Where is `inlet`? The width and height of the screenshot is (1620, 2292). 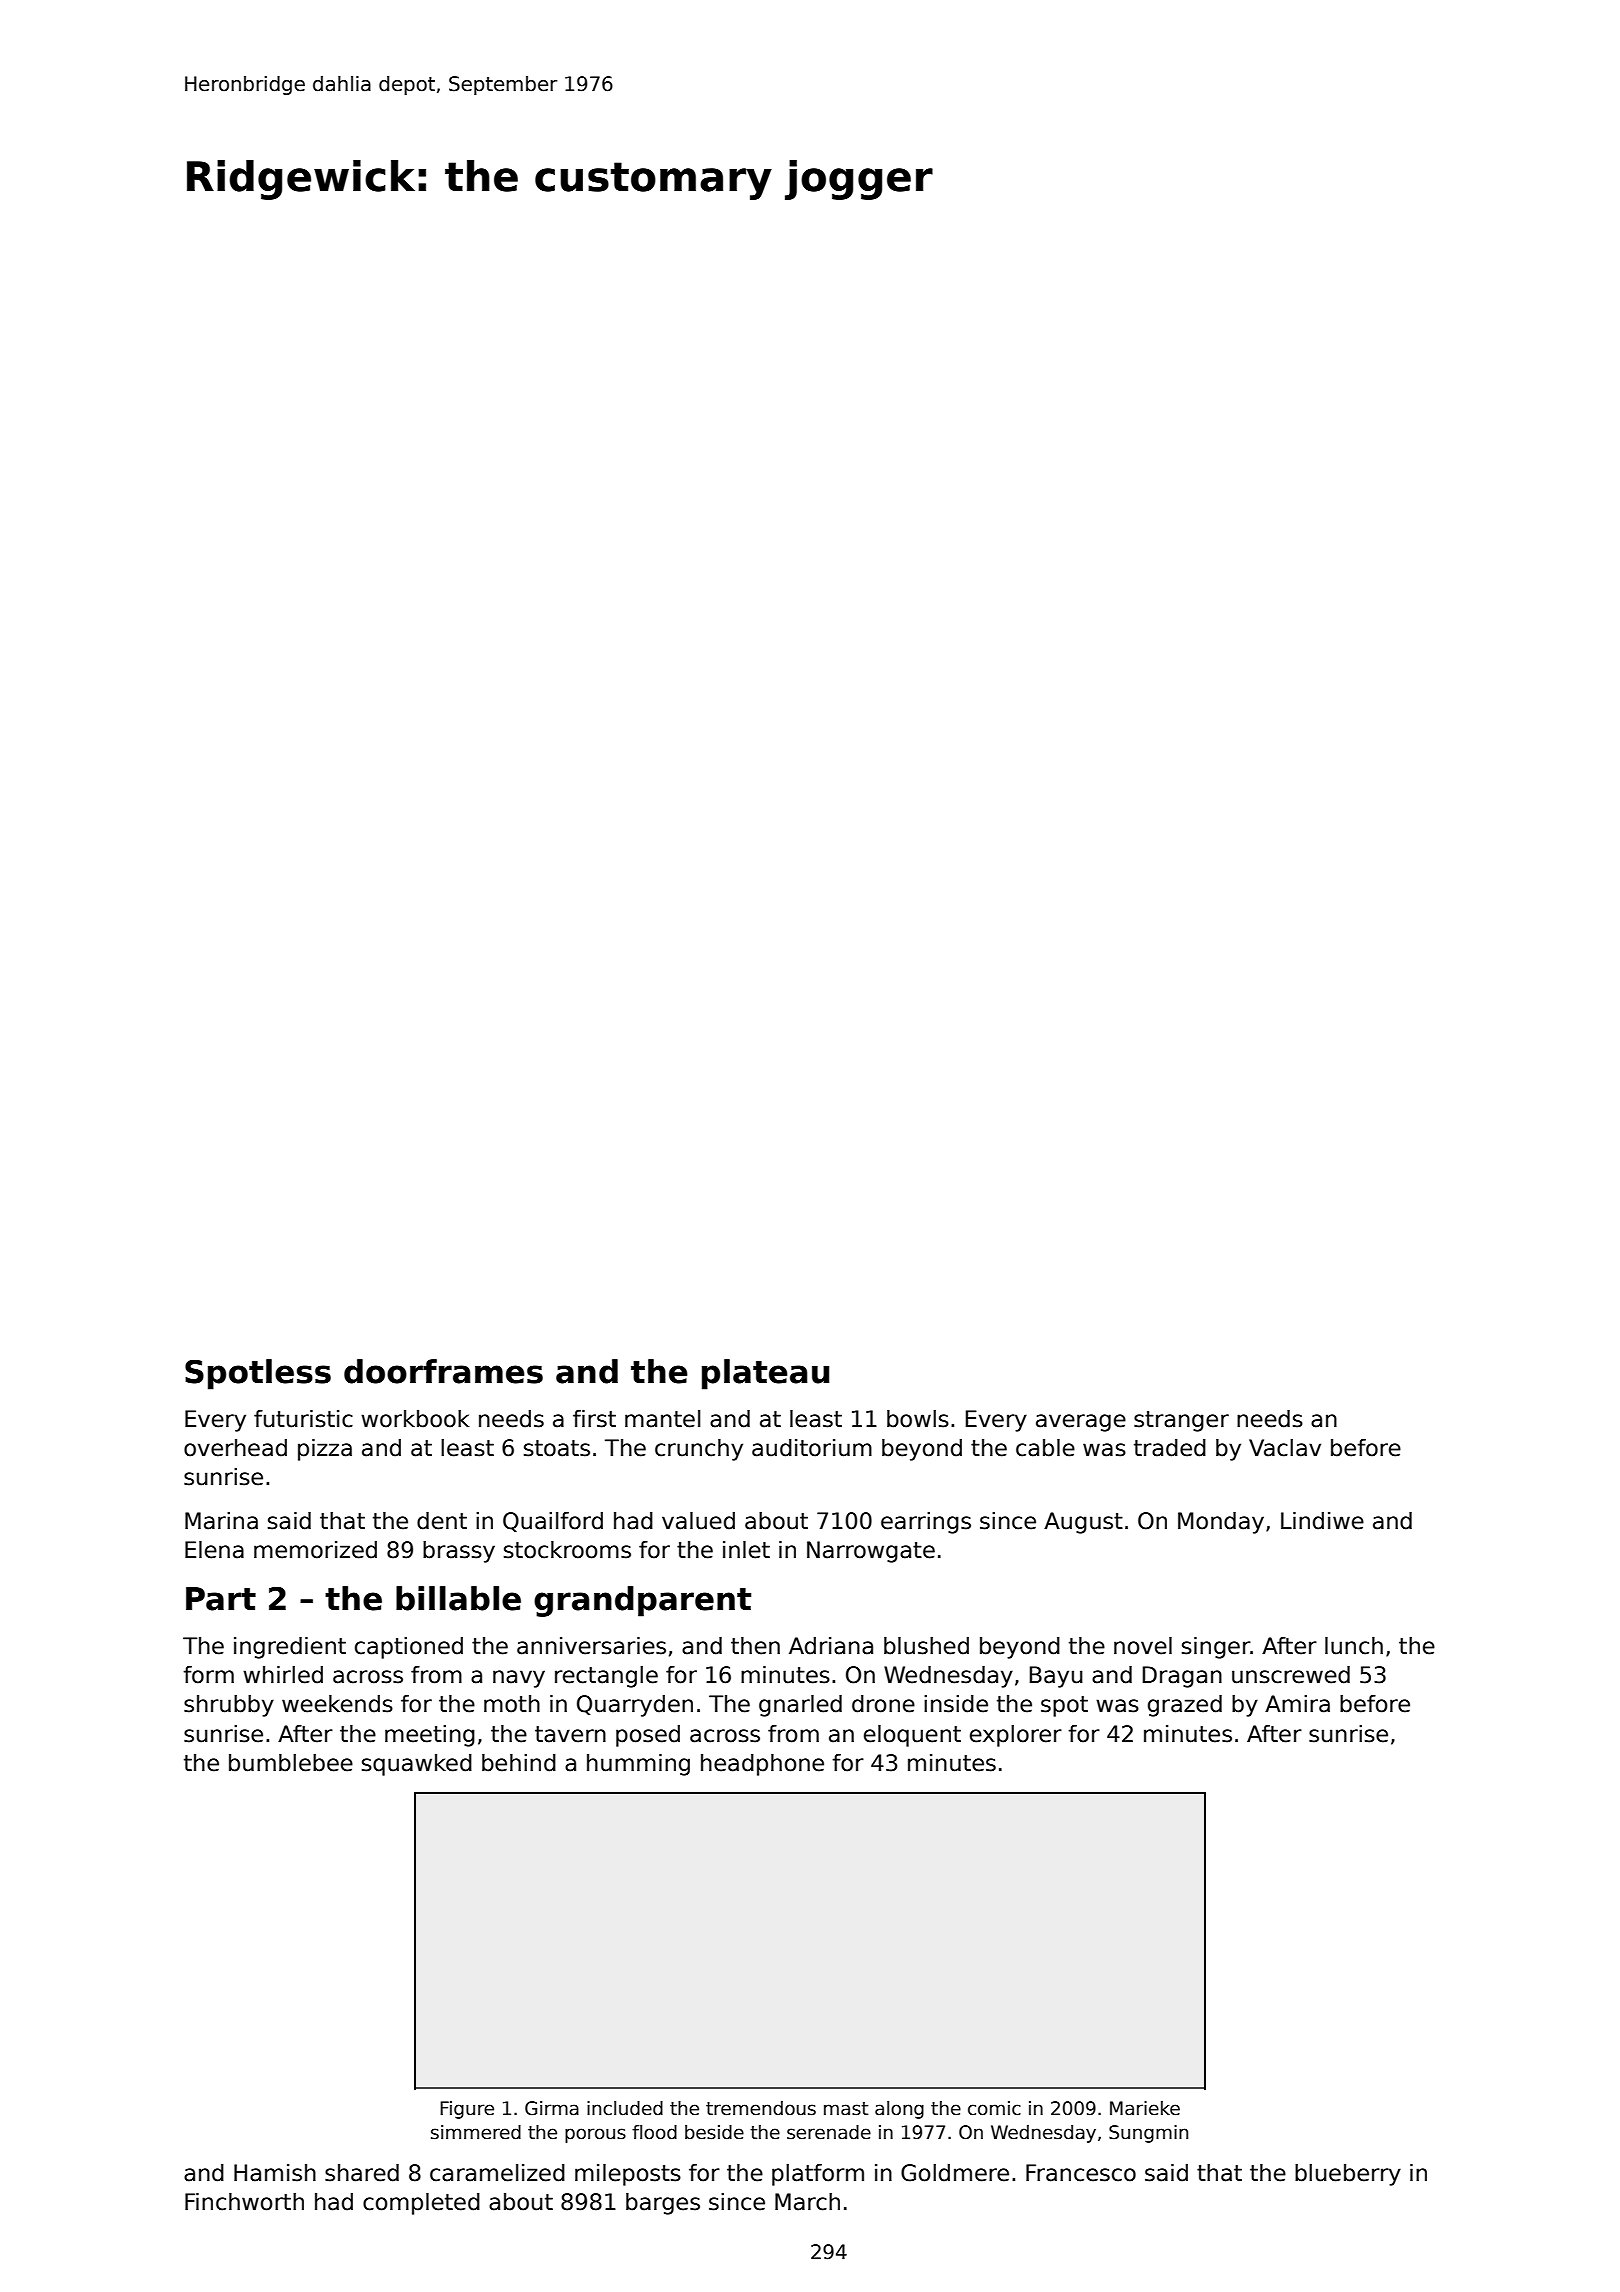
inlet is located at coordinates (746, 1550).
